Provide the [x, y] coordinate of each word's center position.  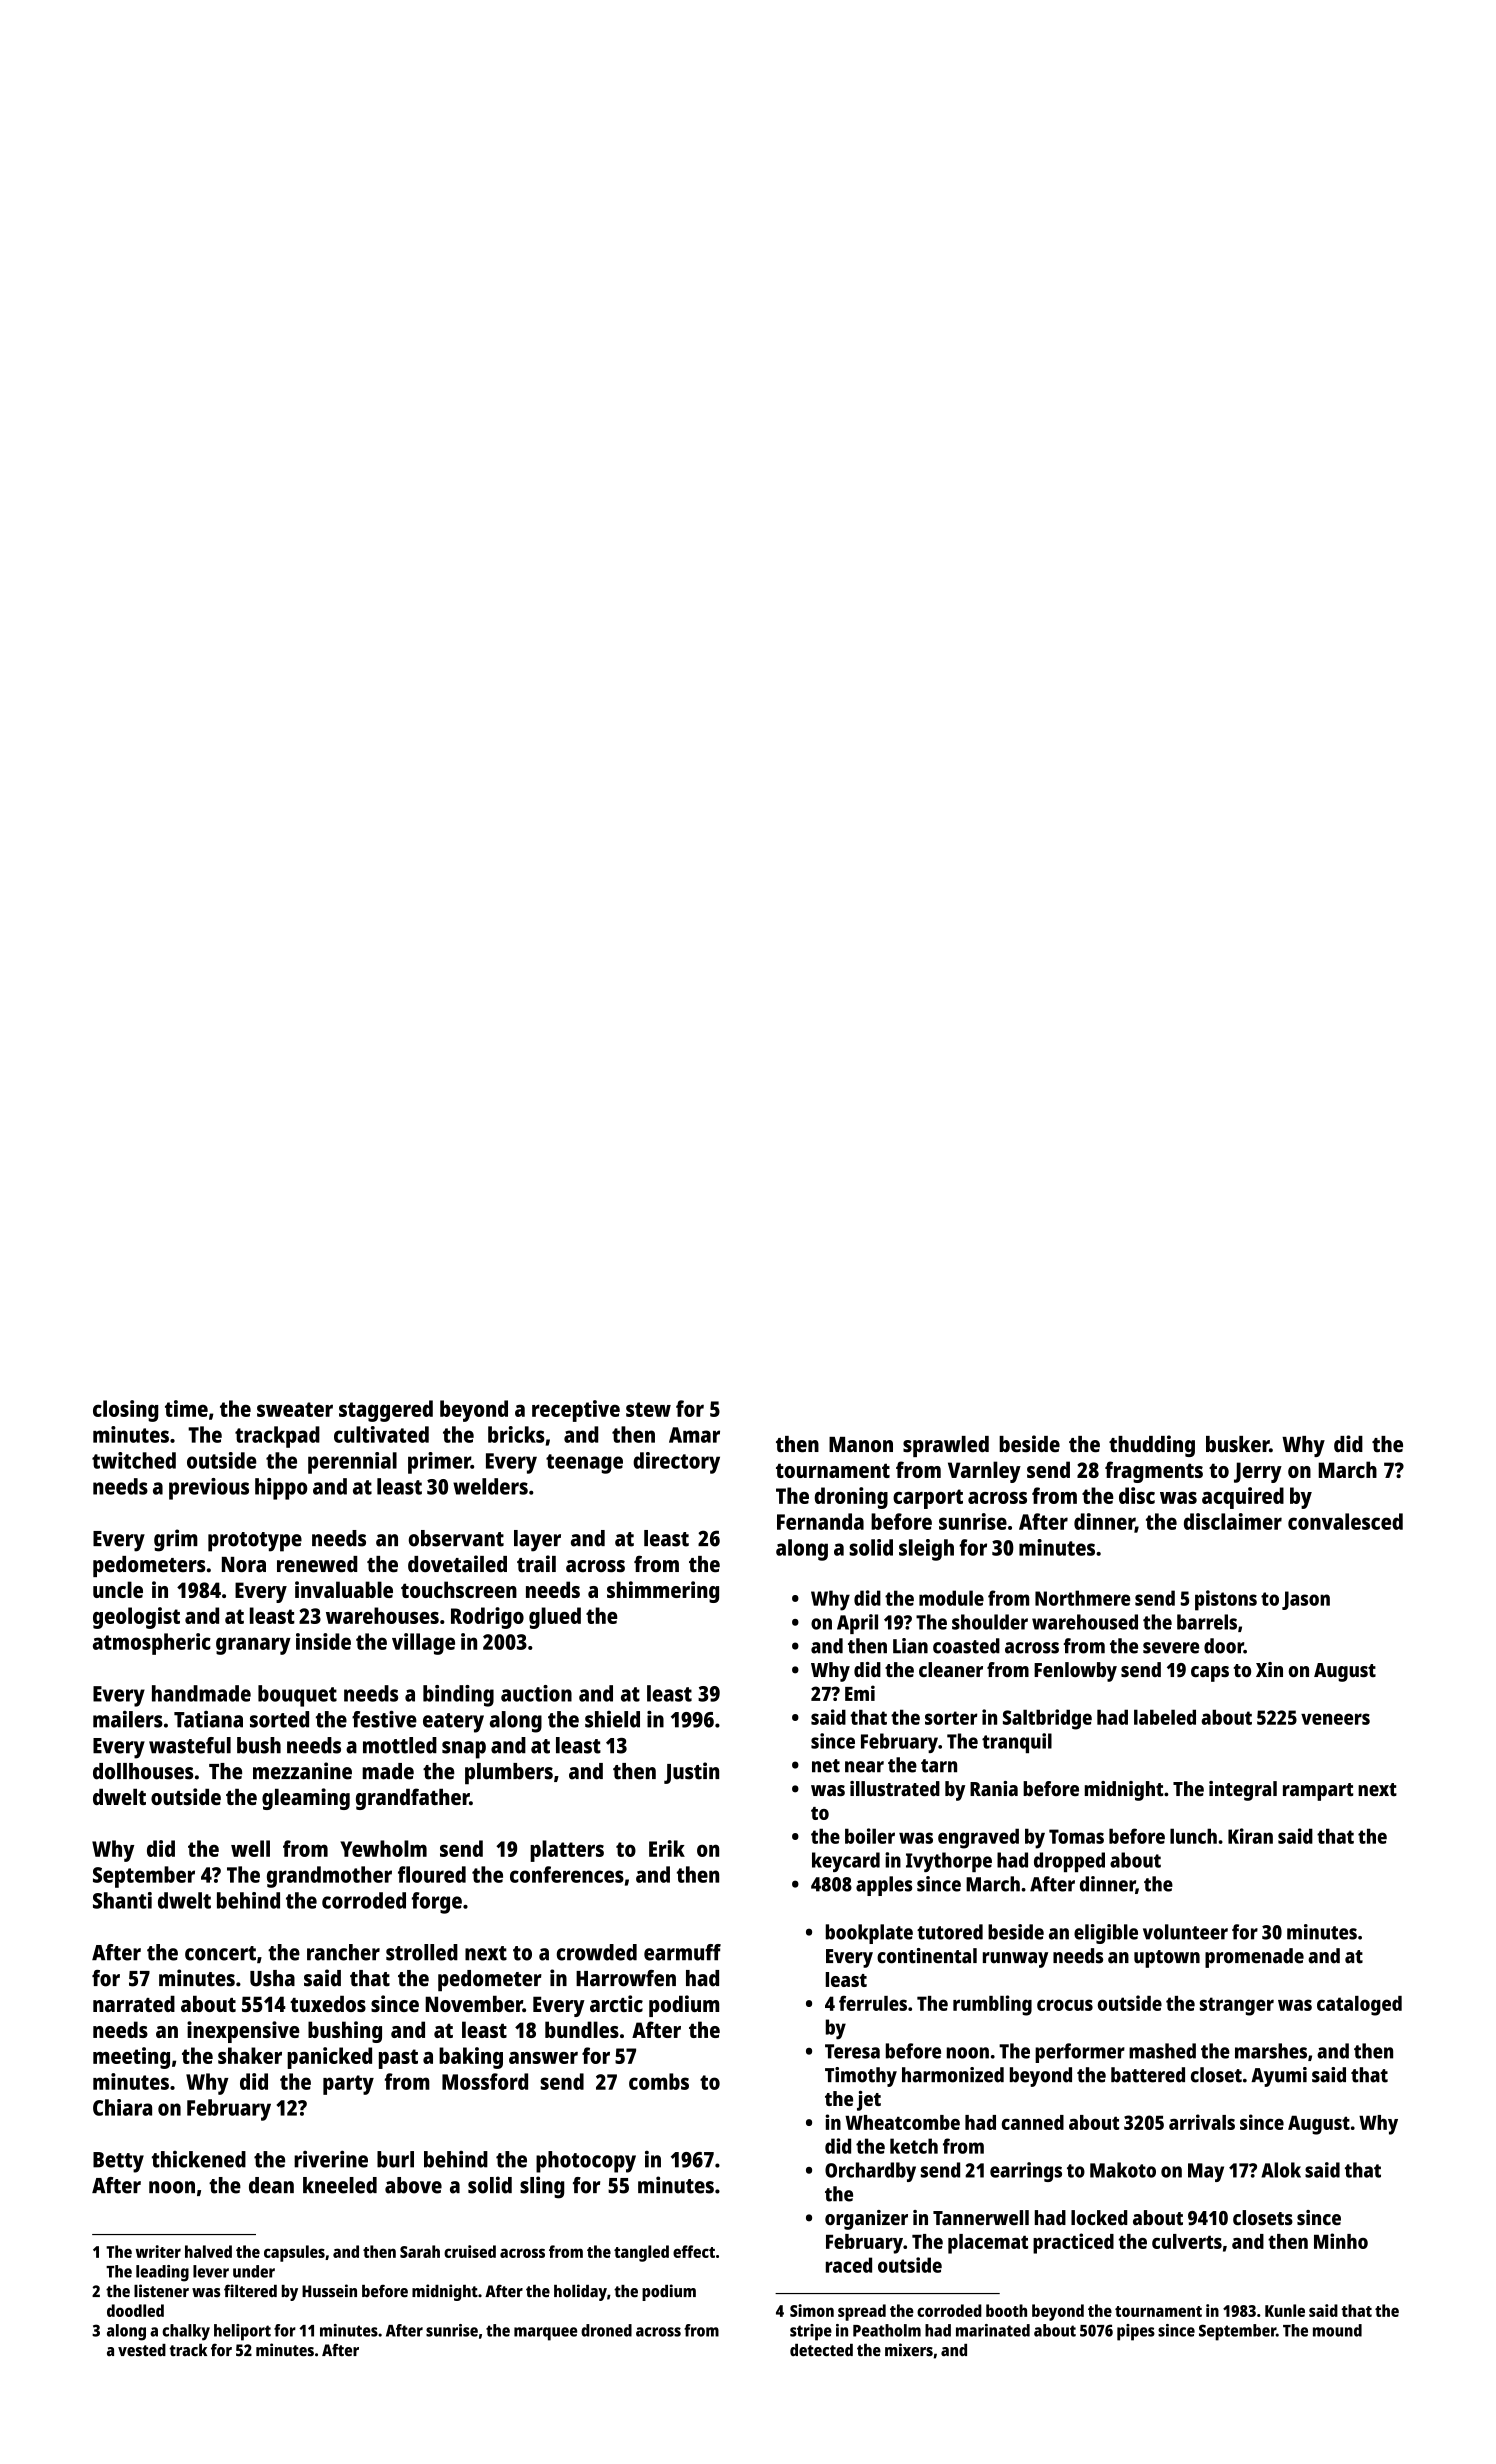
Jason [1306, 1600]
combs [659, 2081]
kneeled [340, 2185]
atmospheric [152, 1644]
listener [161, 2291]
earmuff [682, 1952]
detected [821, 2350]
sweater [295, 1409]
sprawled [946, 1446]
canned [1033, 2122]
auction [536, 1693]
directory [676, 1463]
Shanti [122, 1900]
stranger [1237, 2006]
